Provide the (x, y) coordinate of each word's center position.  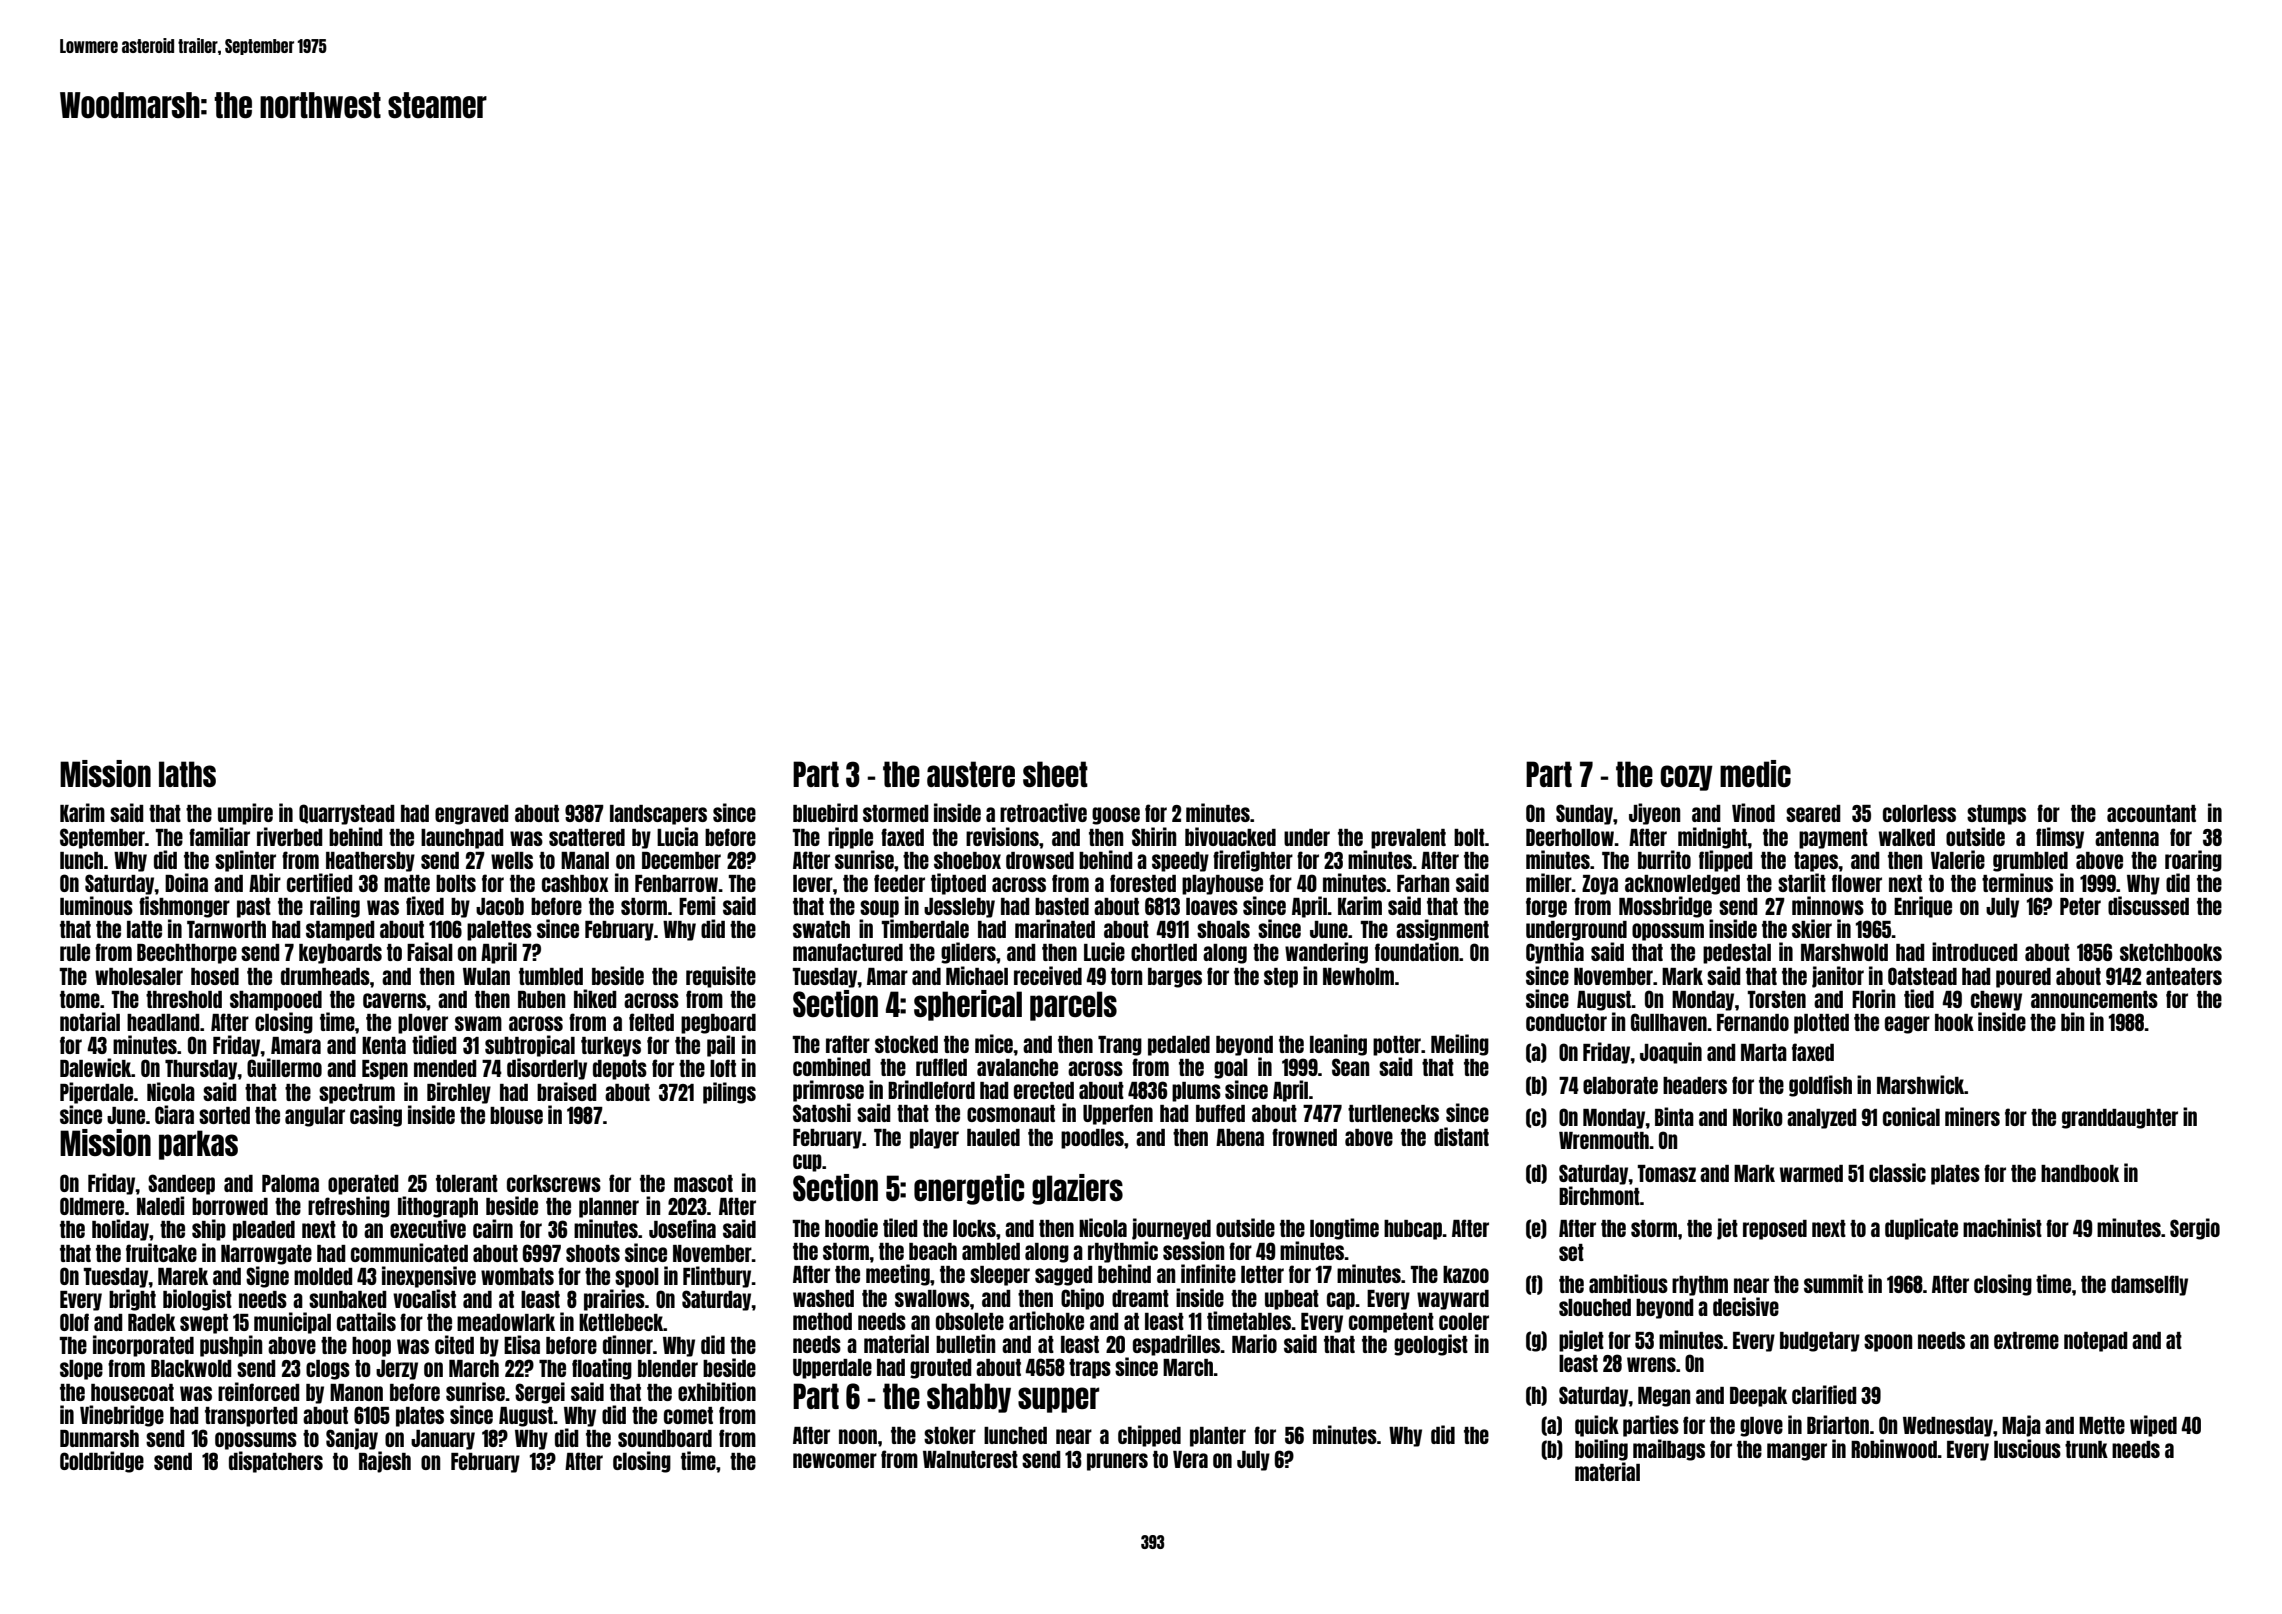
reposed (1775, 1230)
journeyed (1171, 1229)
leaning (1338, 1045)
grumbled (2030, 862)
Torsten (1777, 999)
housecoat (132, 1392)
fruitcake (161, 1252)
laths (187, 774)
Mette (2102, 1425)
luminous (96, 905)
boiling (1601, 1450)
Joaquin (1671, 1053)
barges (1175, 978)
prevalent (1408, 839)
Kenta (384, 1045)
